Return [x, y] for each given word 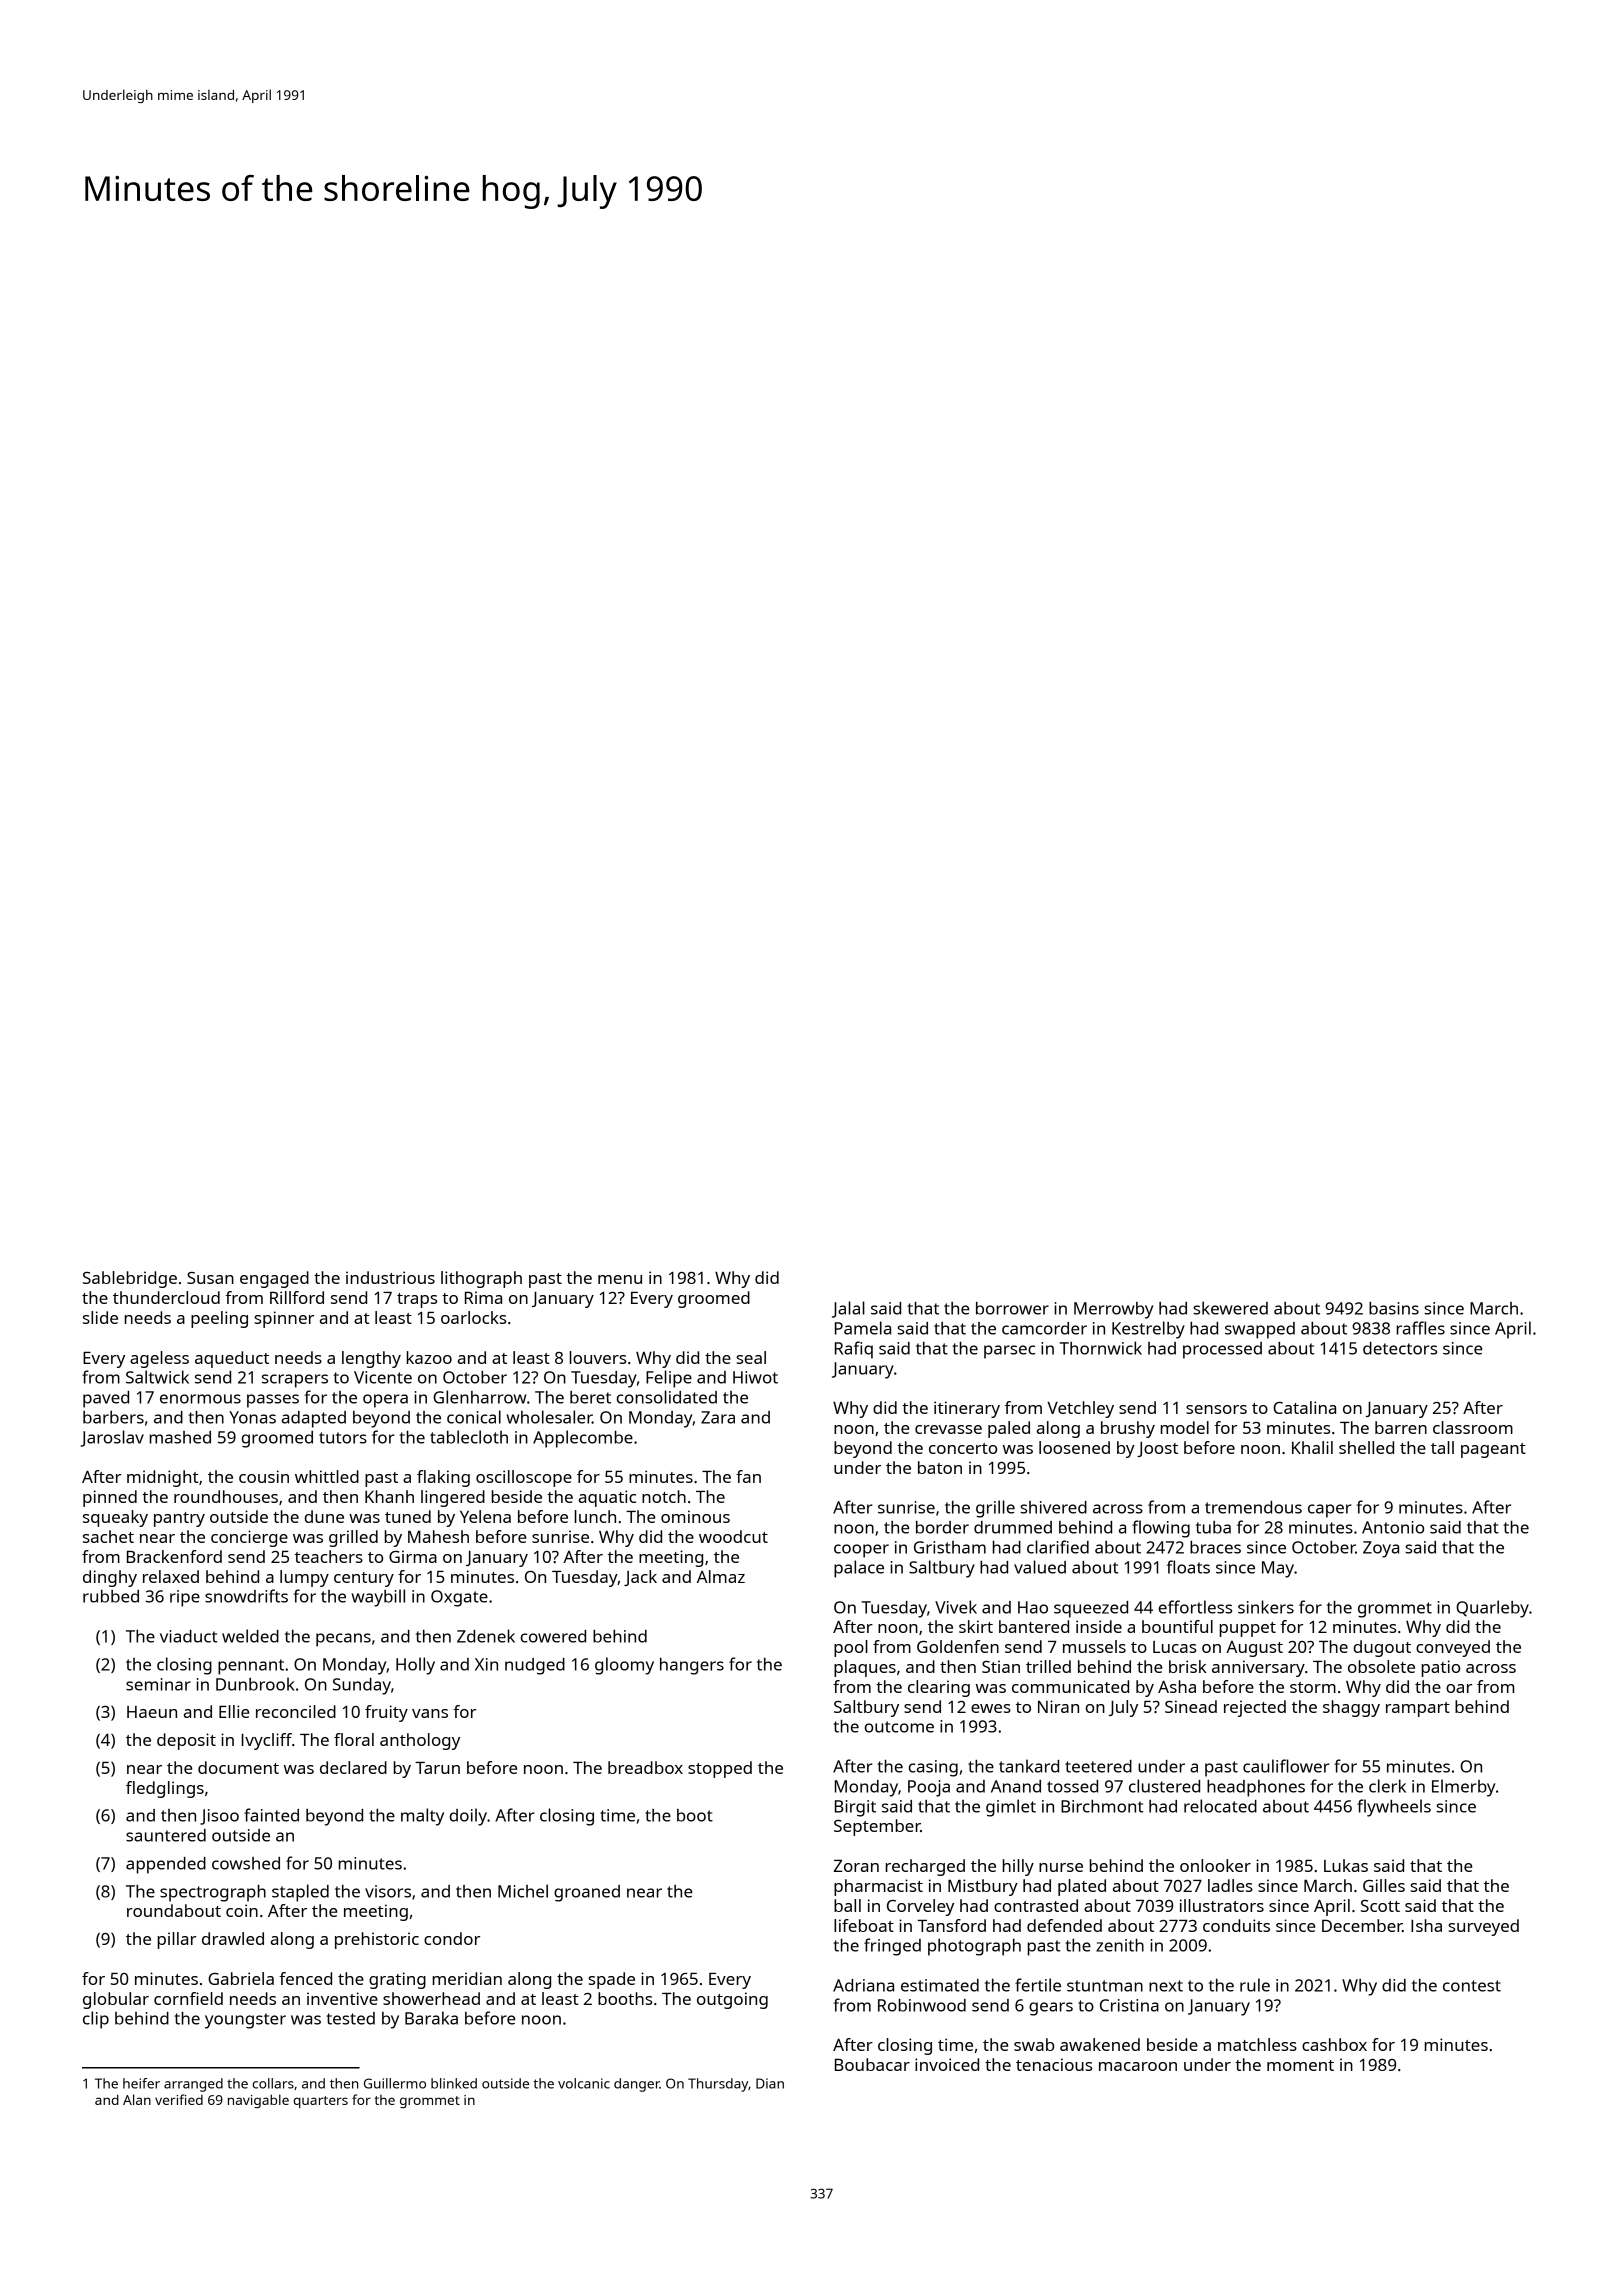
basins [1394, 1308]
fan [748, 1476]
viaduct [188, 1636]
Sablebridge [130, 1279]
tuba [1213, 1527]
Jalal [848, 1309]
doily [468, 1817]
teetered [1098, 1766]
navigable [258, 2101]
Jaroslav [112, 1438]
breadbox [645, 1767]
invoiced [947, 2064]
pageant [1493, 1450]
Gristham [950, 1547]
